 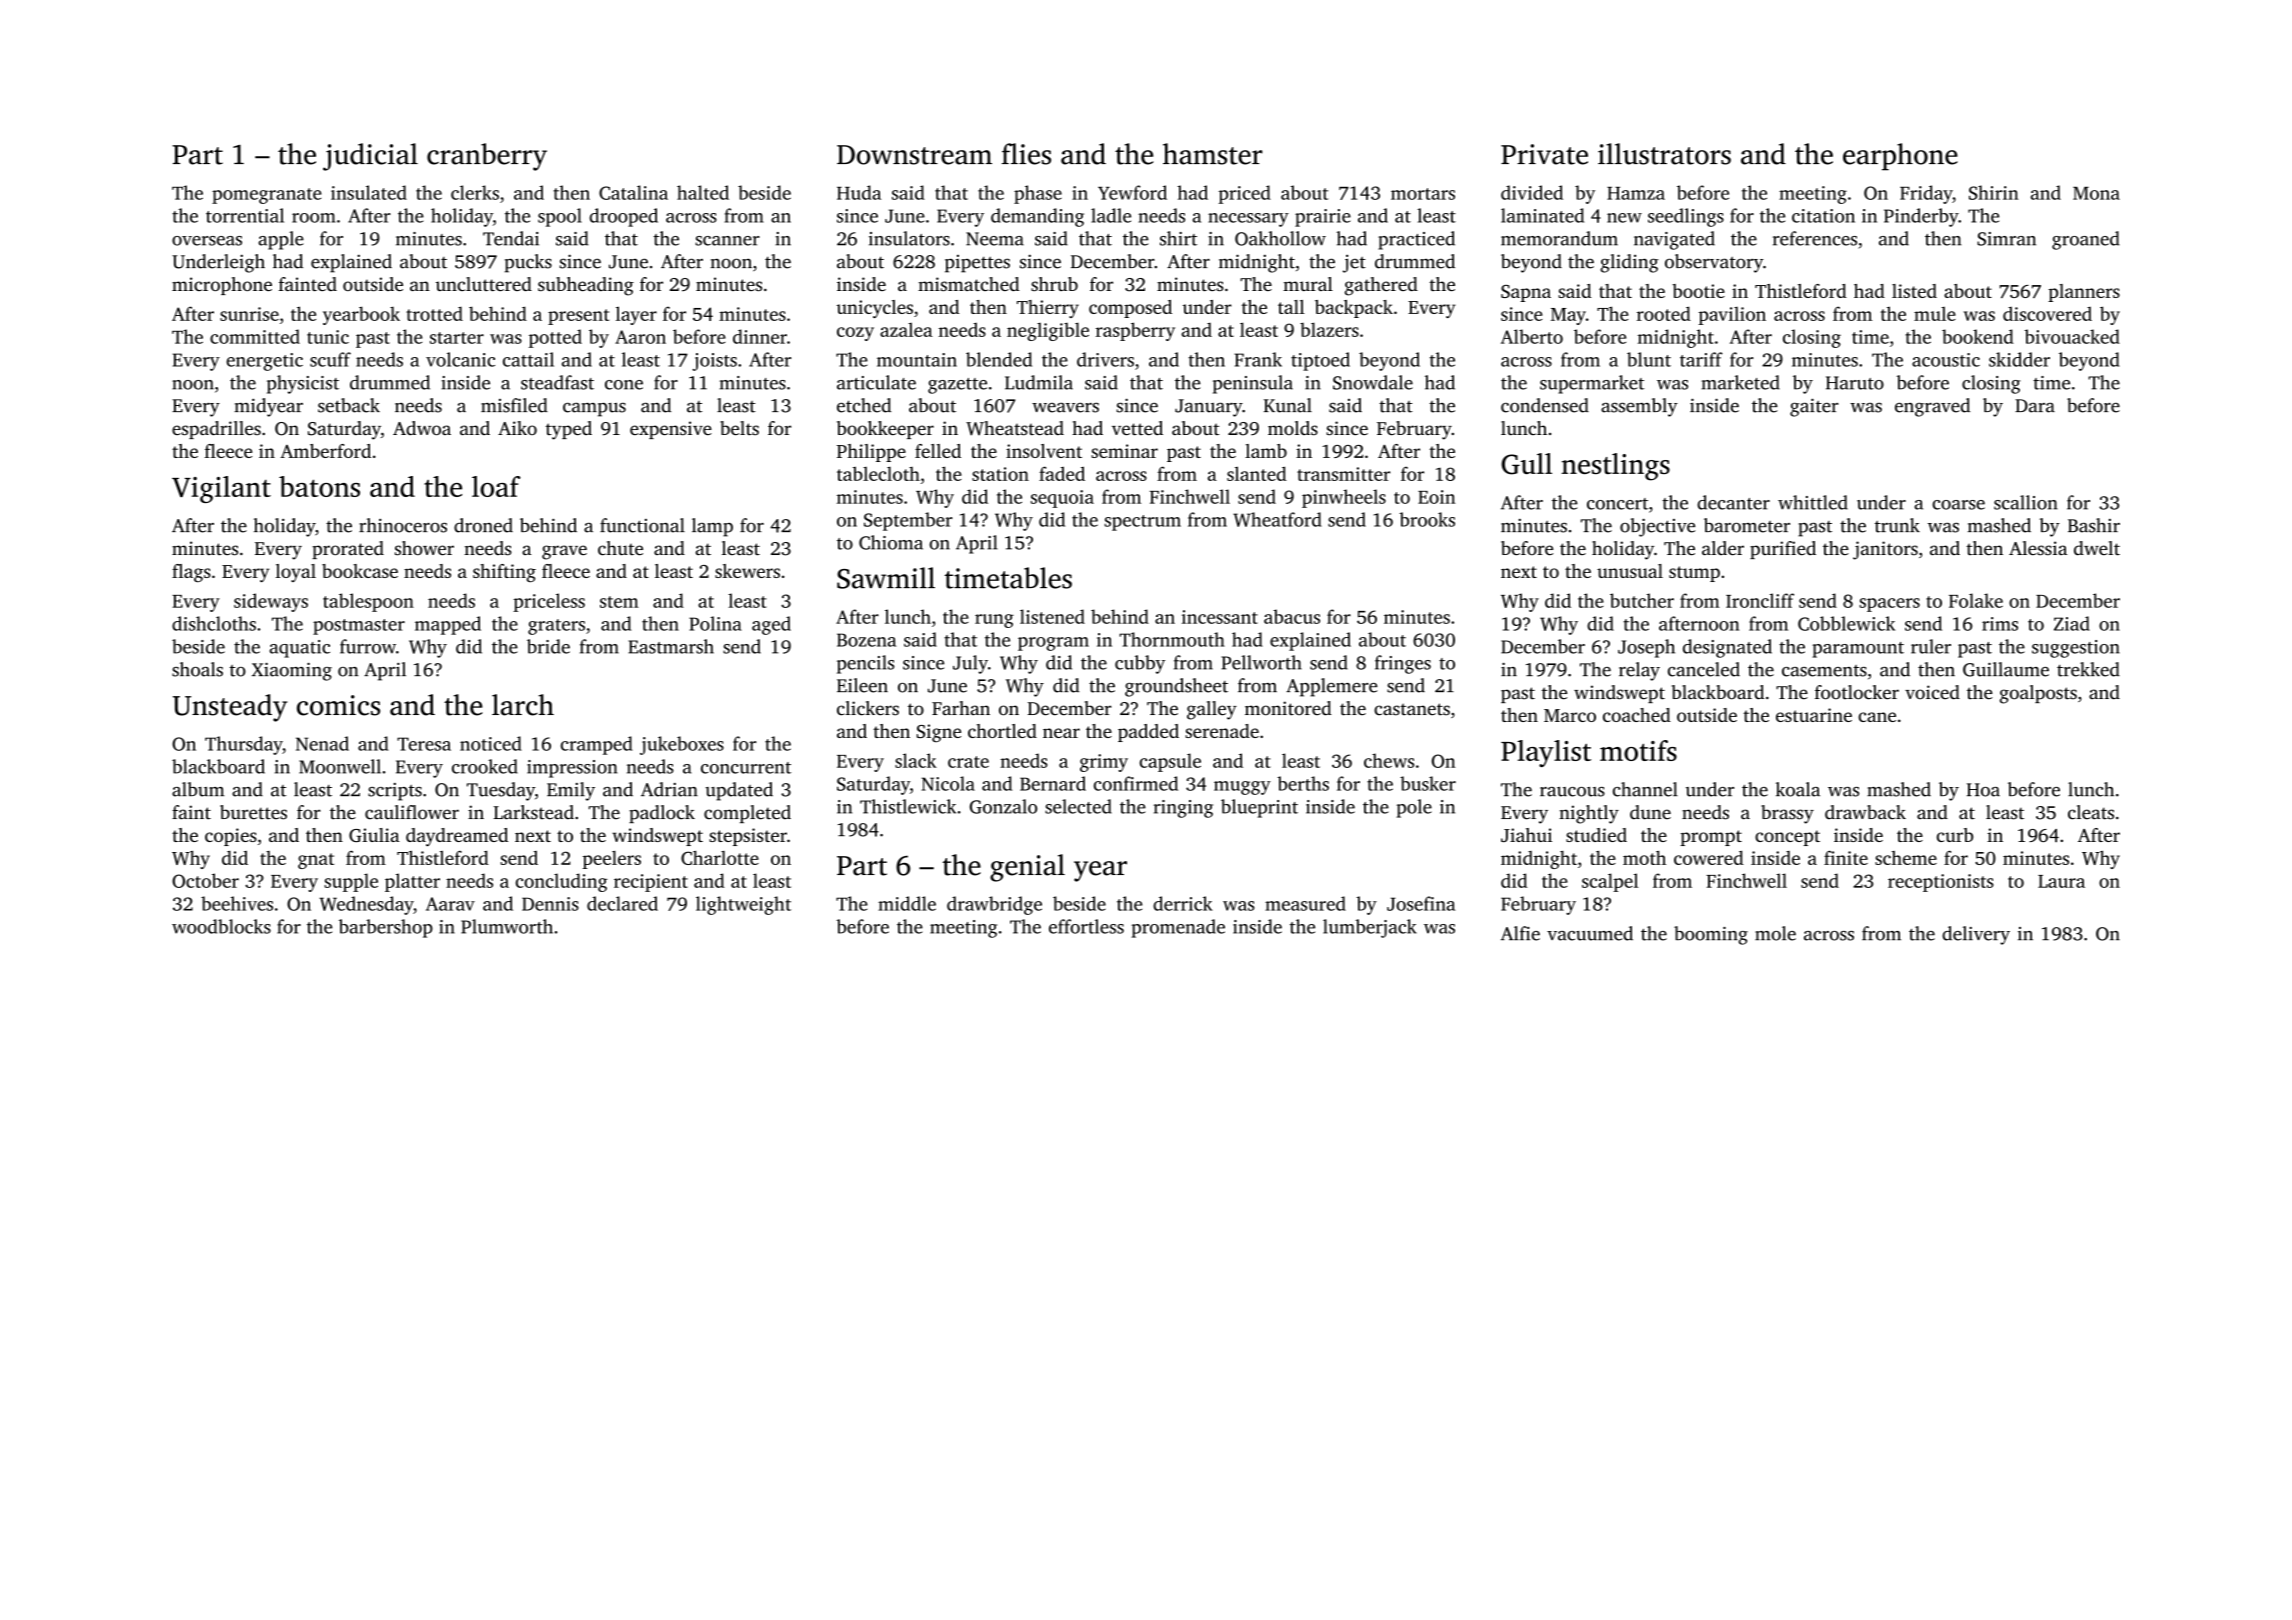 What do you see at coordinates (2084, 293) in the screenshot?
I see `planners` at bounding box center [2084, 293].
